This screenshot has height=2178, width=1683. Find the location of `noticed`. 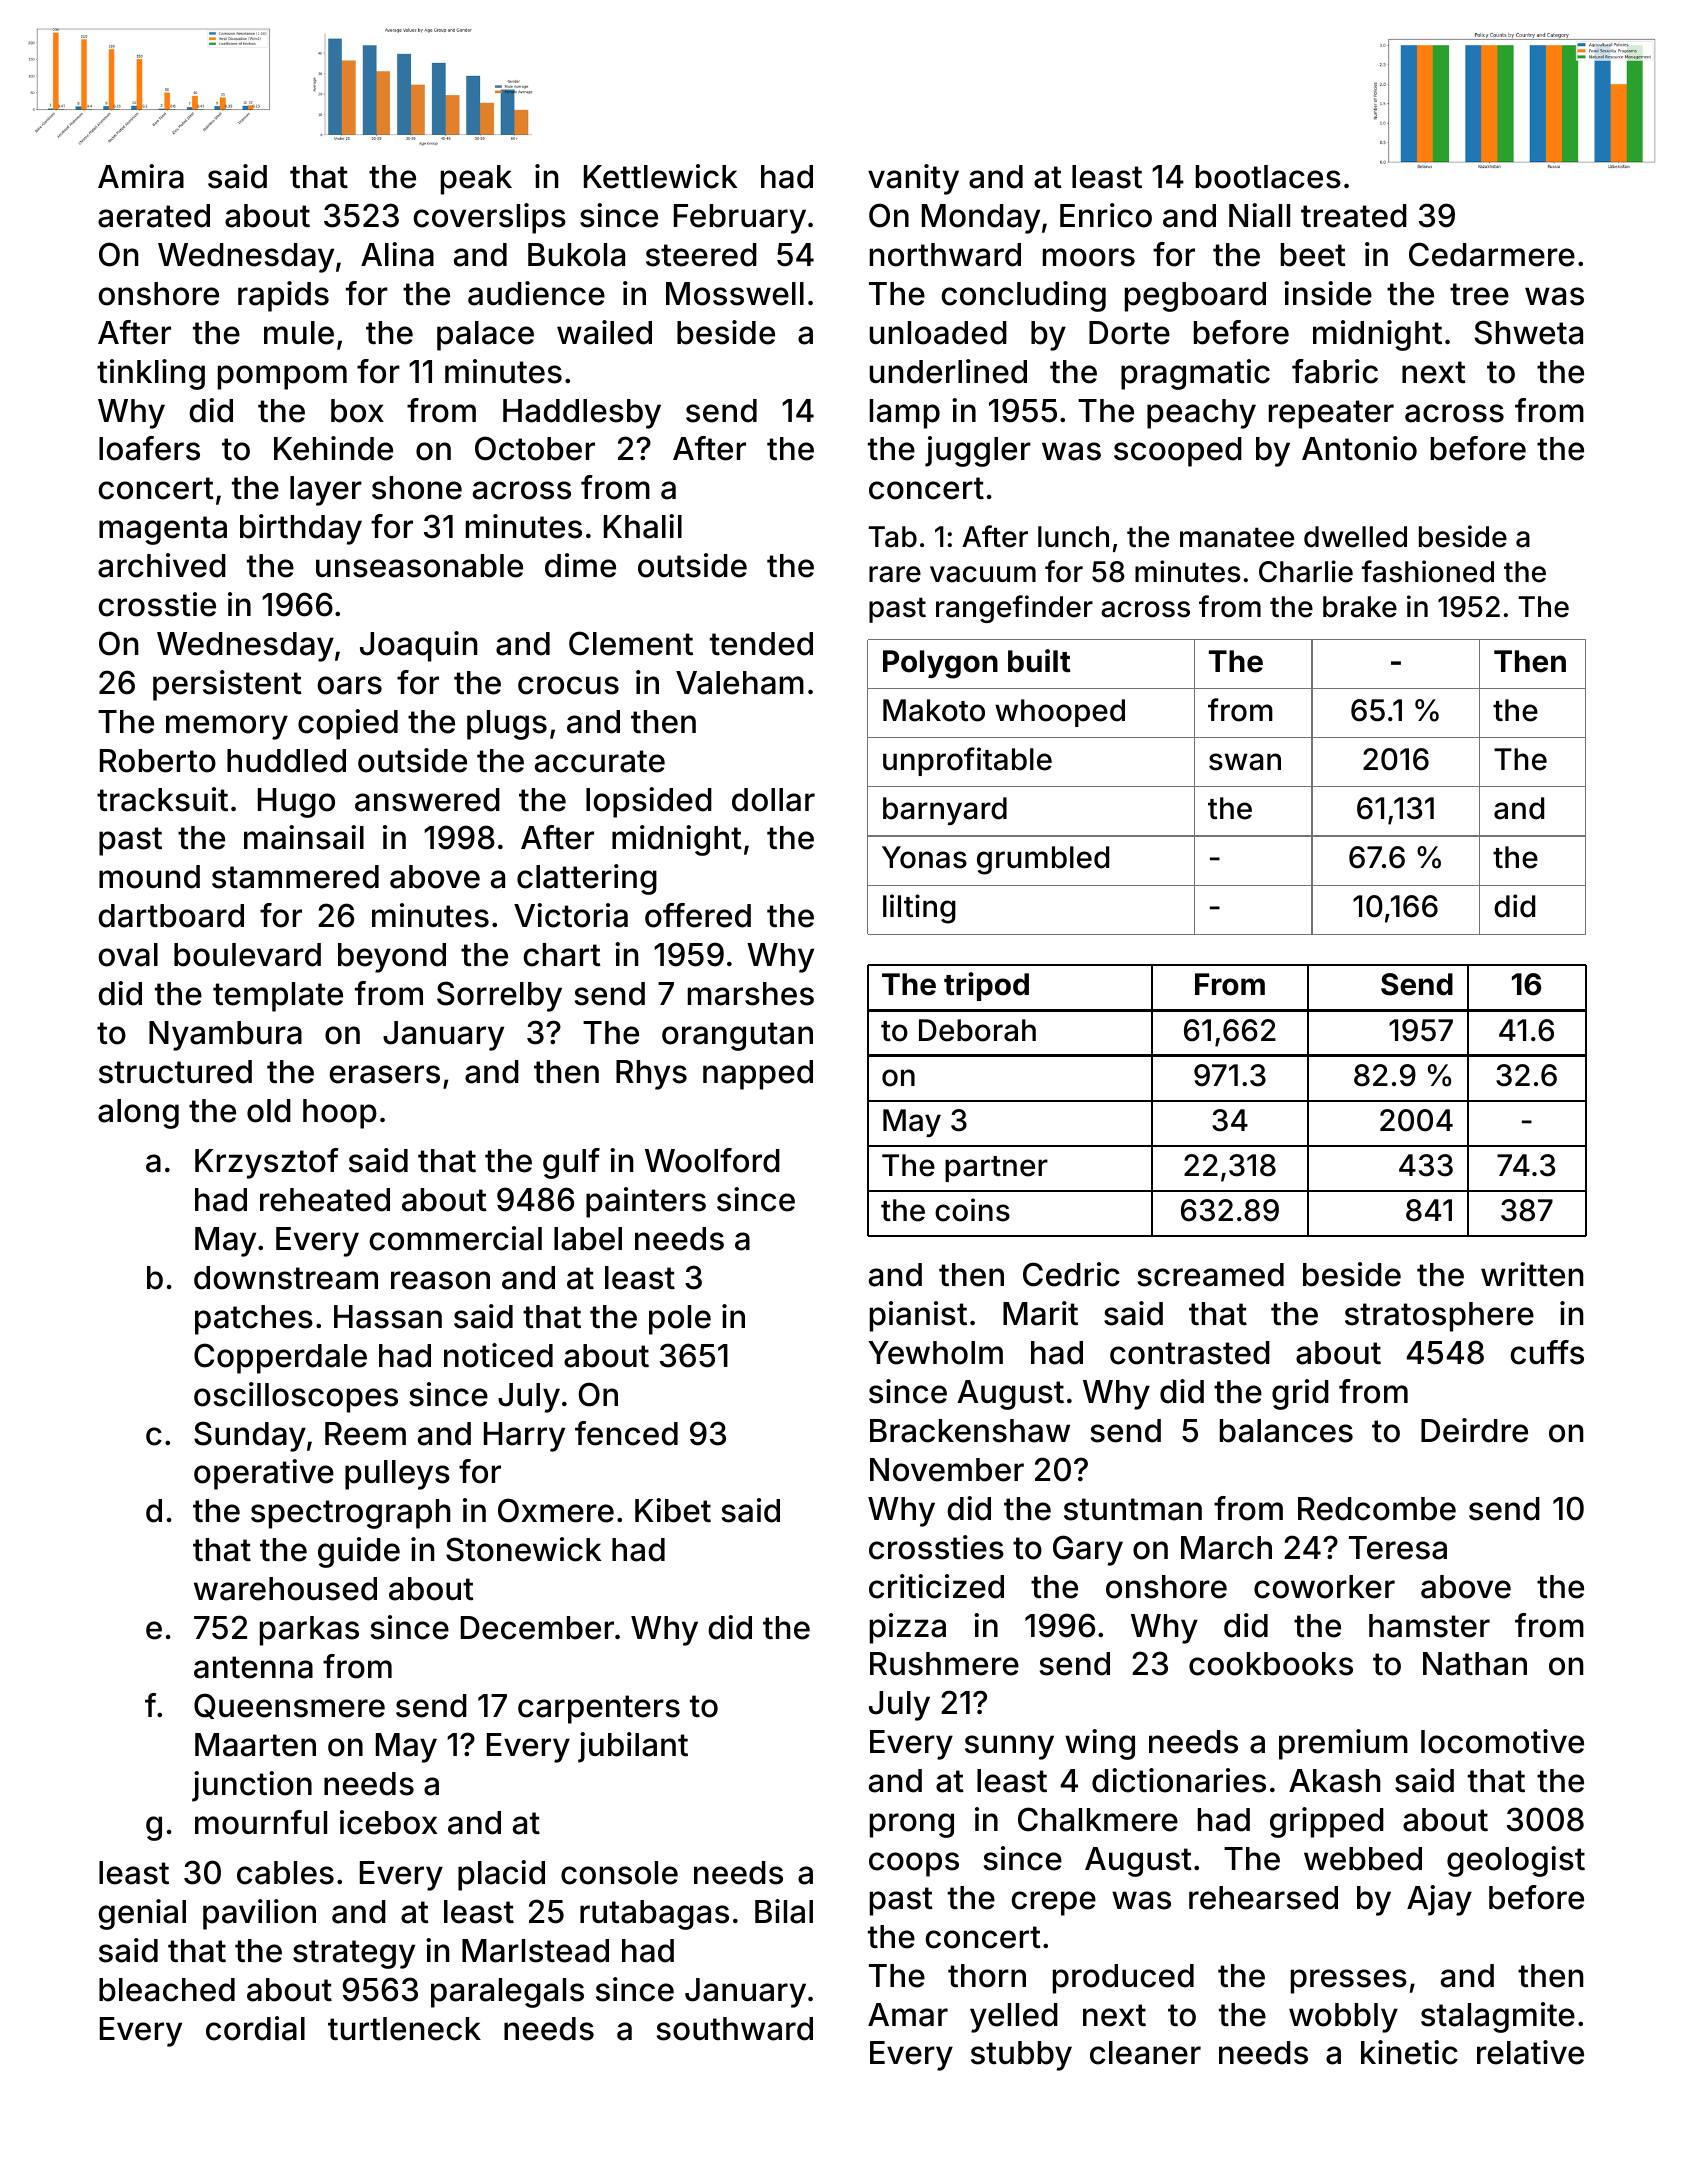

noticed is located at coordinates (498, 1355).
